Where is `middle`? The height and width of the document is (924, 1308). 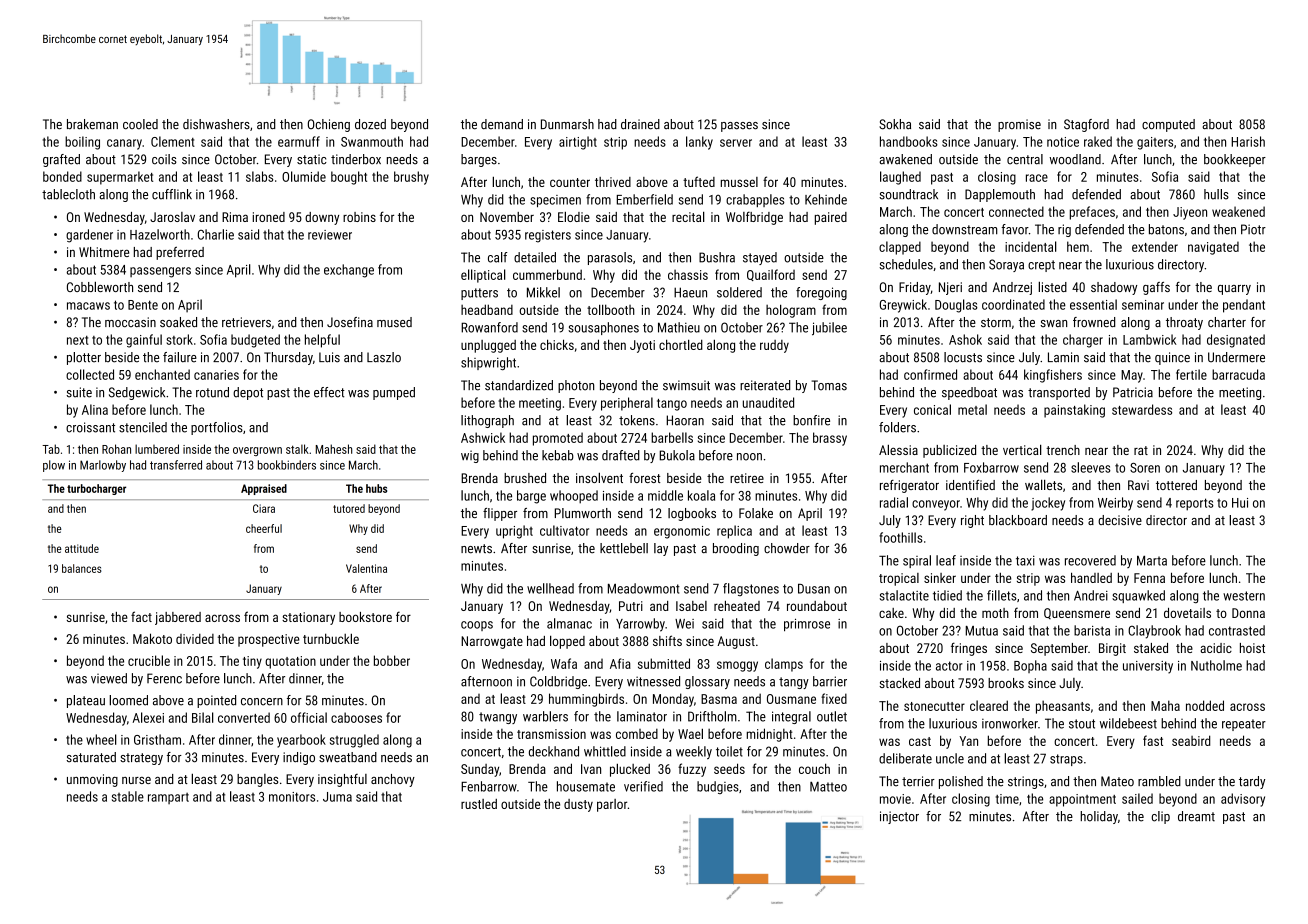
middle is located at coordinates (665, 495).
